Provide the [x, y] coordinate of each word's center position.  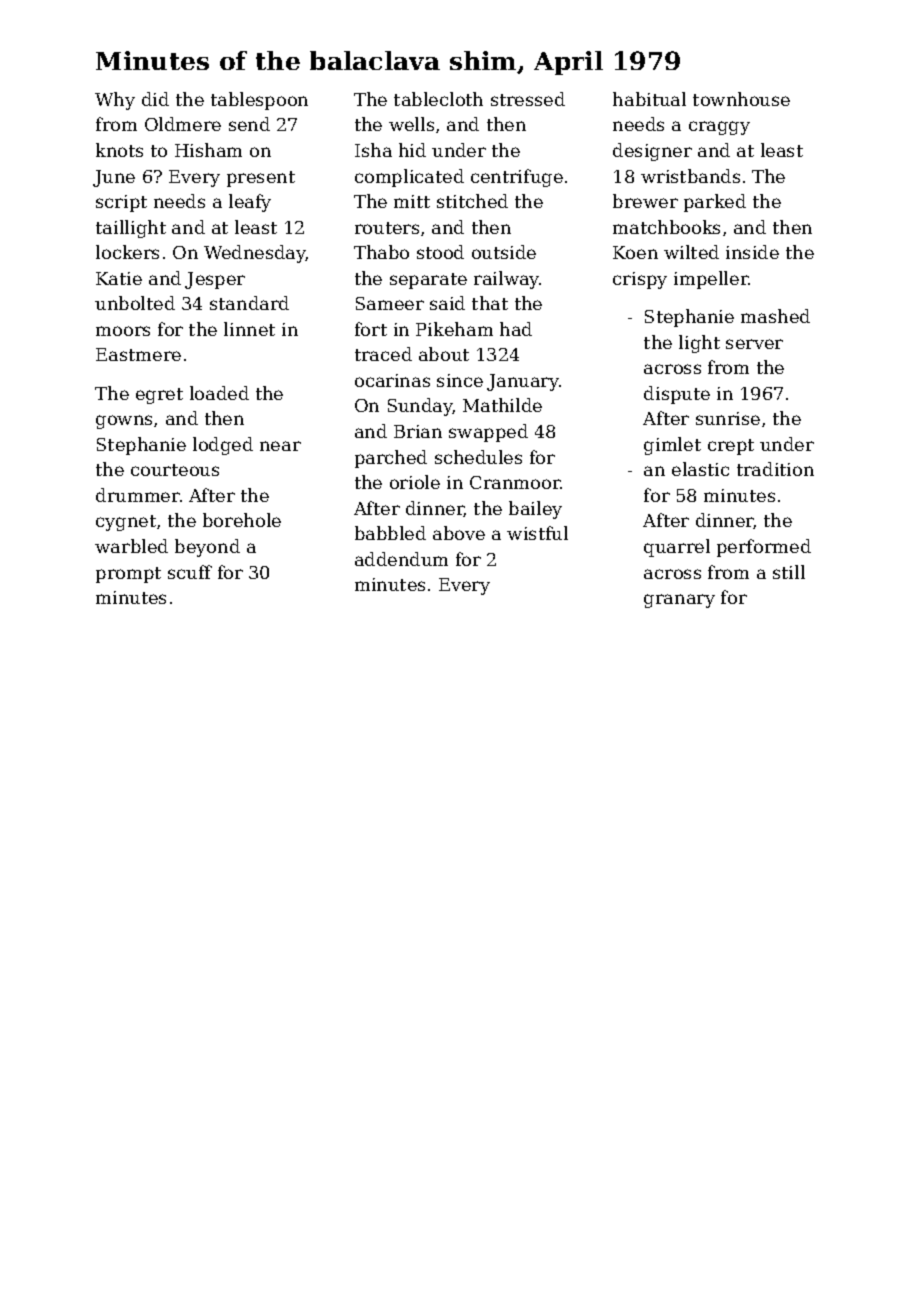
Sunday [420, 407]
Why [115, 101]
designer [652, 152]
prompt [128, 575]
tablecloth [438, 99]
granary [679, 601]
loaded [219, 393]
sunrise [728, 418]
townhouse [741, 99]
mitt [412, 201]
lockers [127, 252]
